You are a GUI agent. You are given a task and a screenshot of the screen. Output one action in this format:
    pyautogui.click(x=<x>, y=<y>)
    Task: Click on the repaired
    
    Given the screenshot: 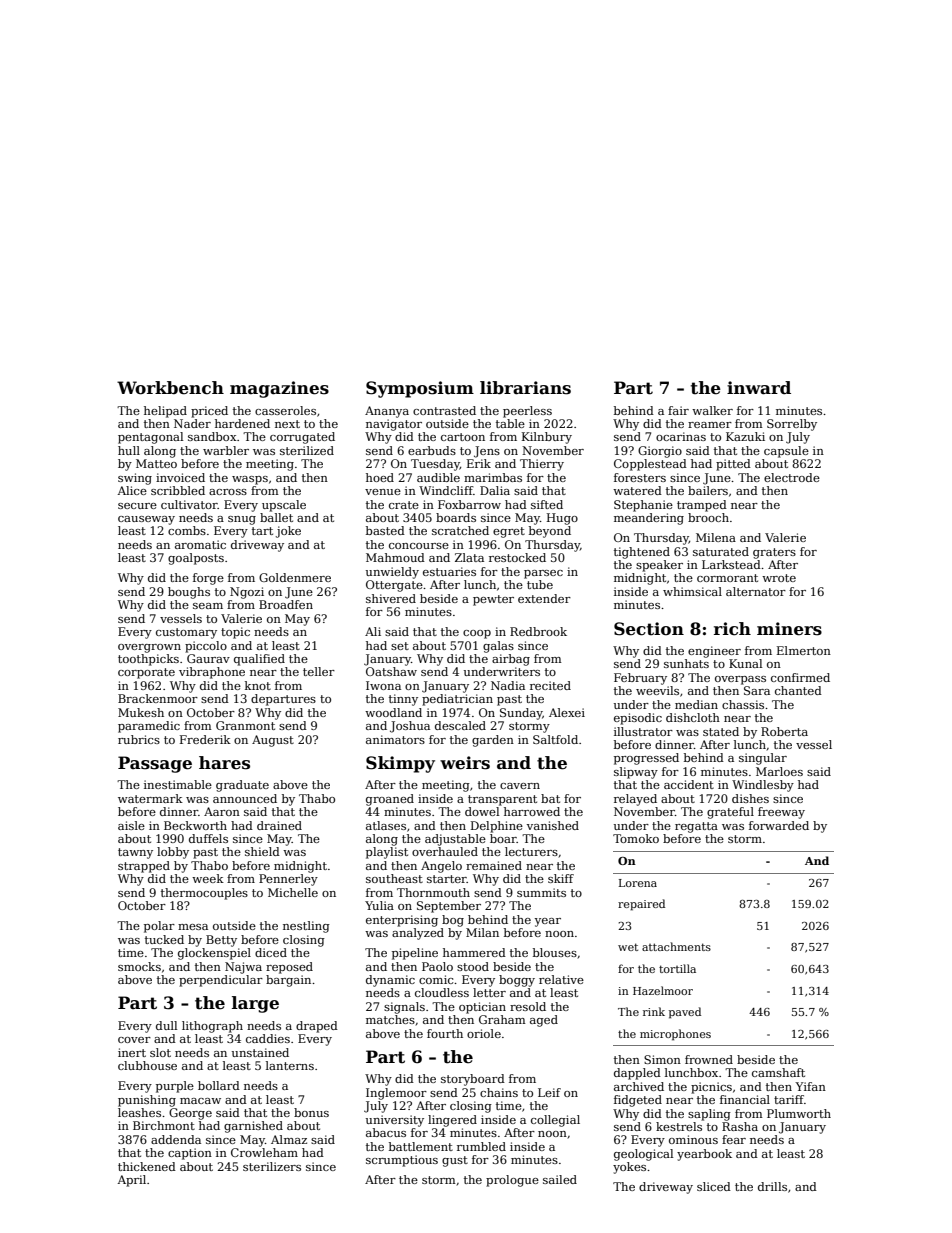 What is the action you would take?
    pyautogui.click(x=641, y=905)
